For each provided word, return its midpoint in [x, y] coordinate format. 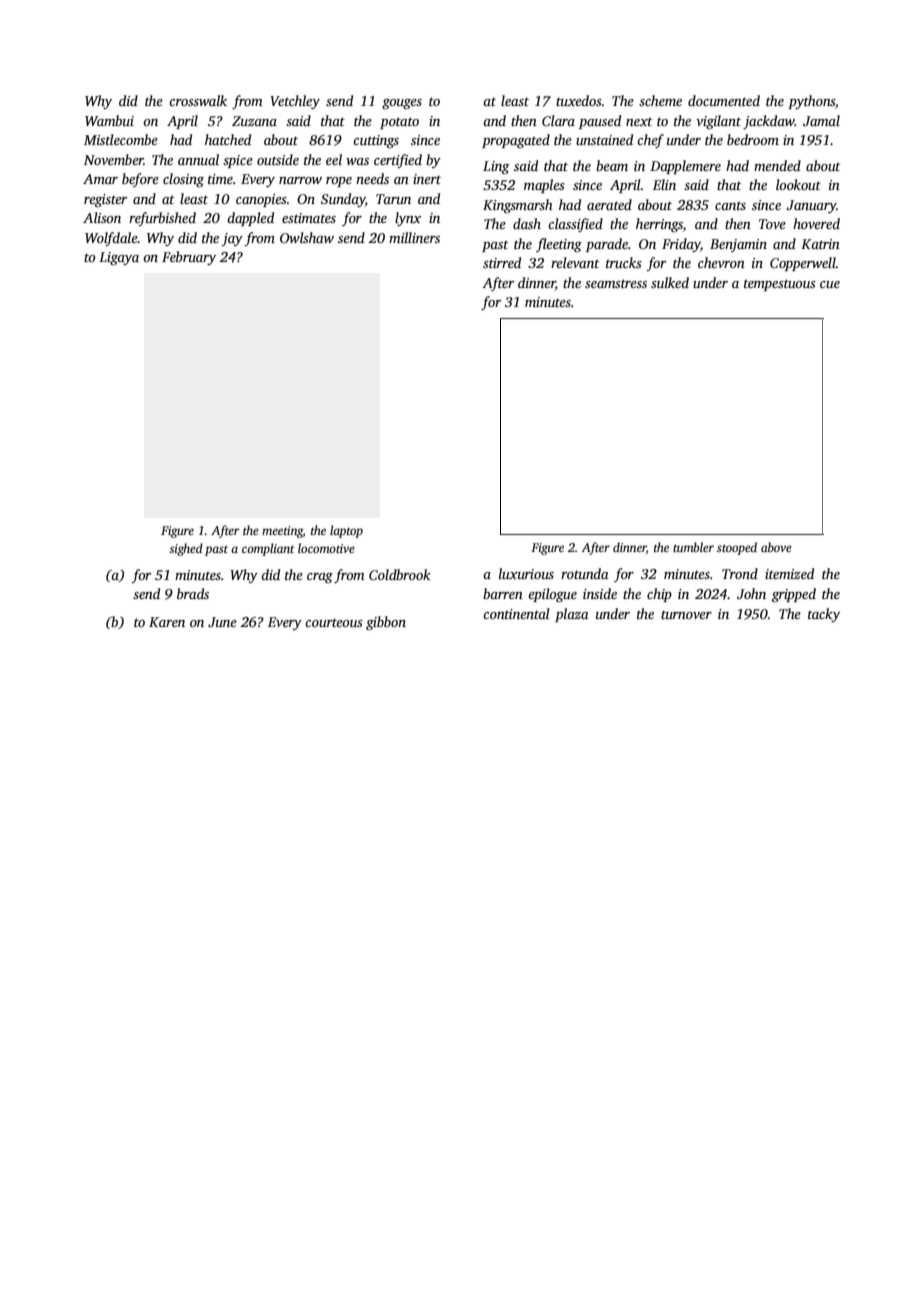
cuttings [376, 141]
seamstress [616, 283]
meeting [282, 532]
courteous [334, 622]
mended [777, 165]
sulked [670, 282]
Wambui [109, 120]
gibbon [386, 623]
